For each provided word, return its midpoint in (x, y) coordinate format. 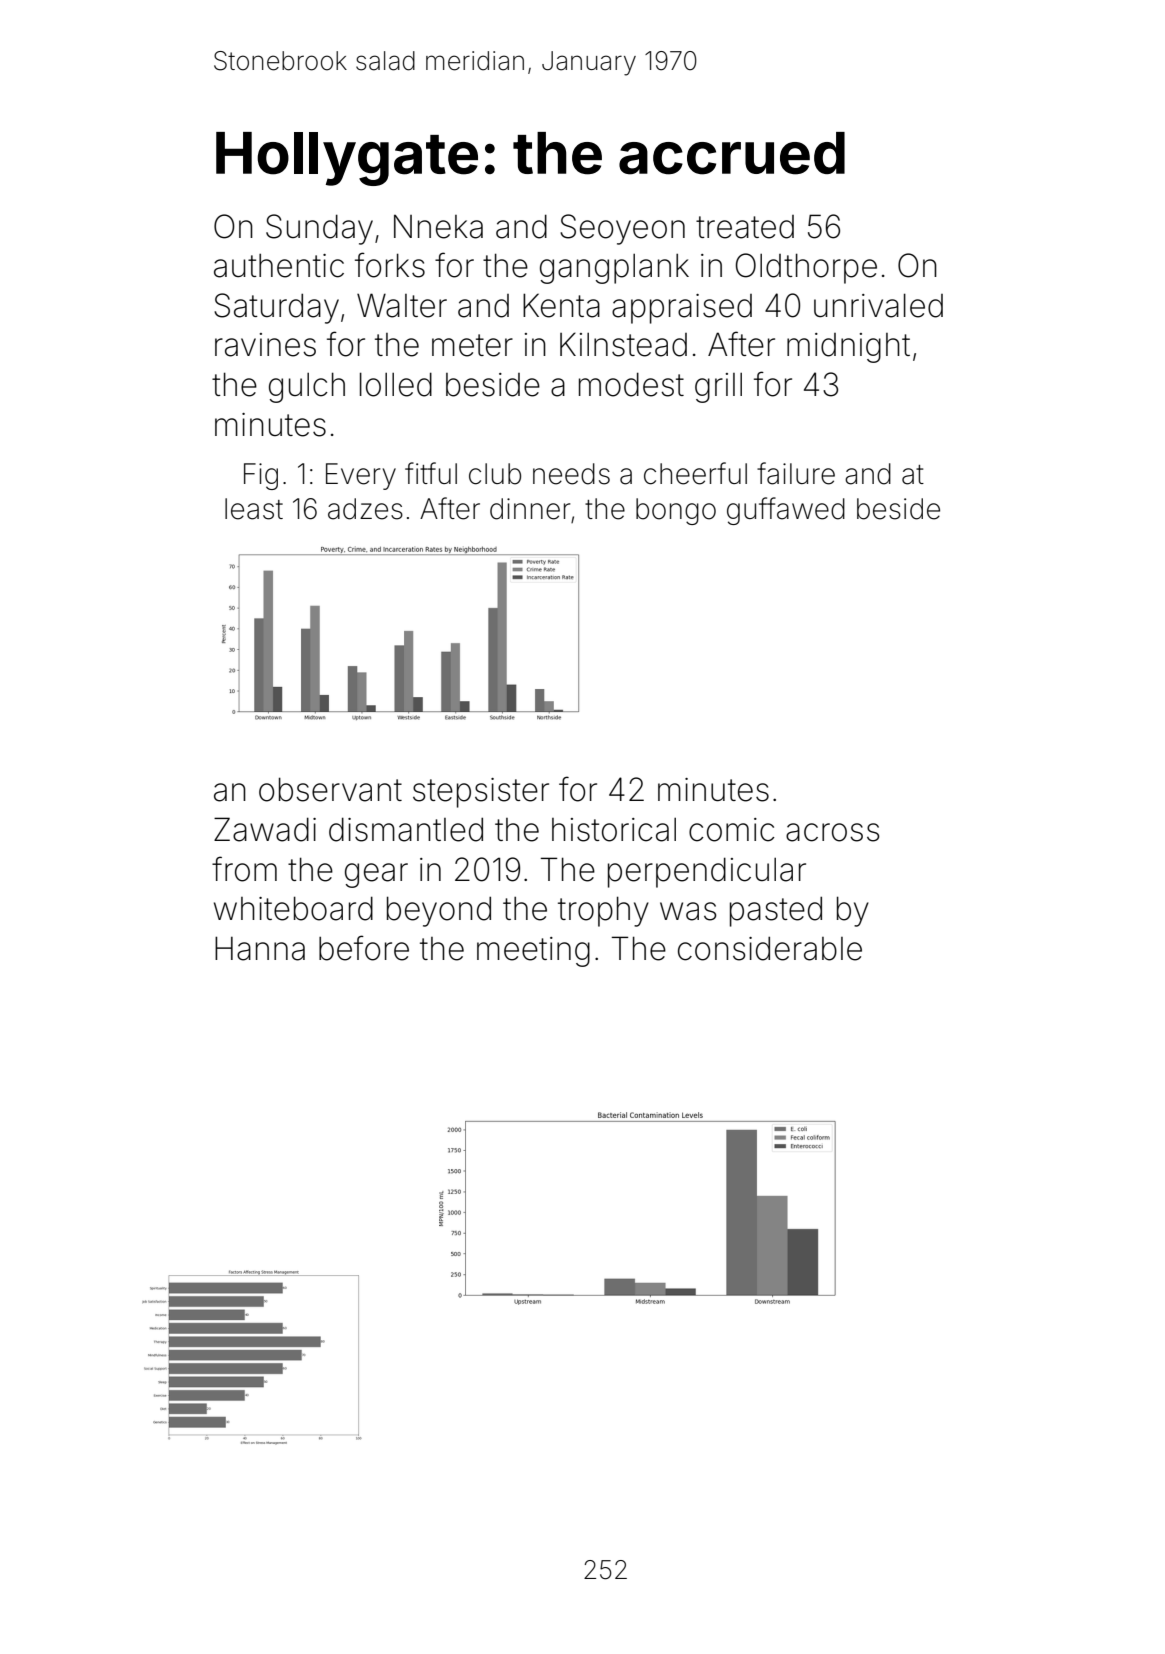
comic (732, 830)
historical (614, 830)
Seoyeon (622, 229)
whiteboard (293, 908)
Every (361, 476)
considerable (770, 948)
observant (330, 789)
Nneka (438, 227)
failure (796, 473)
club (495, 474)
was (688, 911)
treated (745, 227)
